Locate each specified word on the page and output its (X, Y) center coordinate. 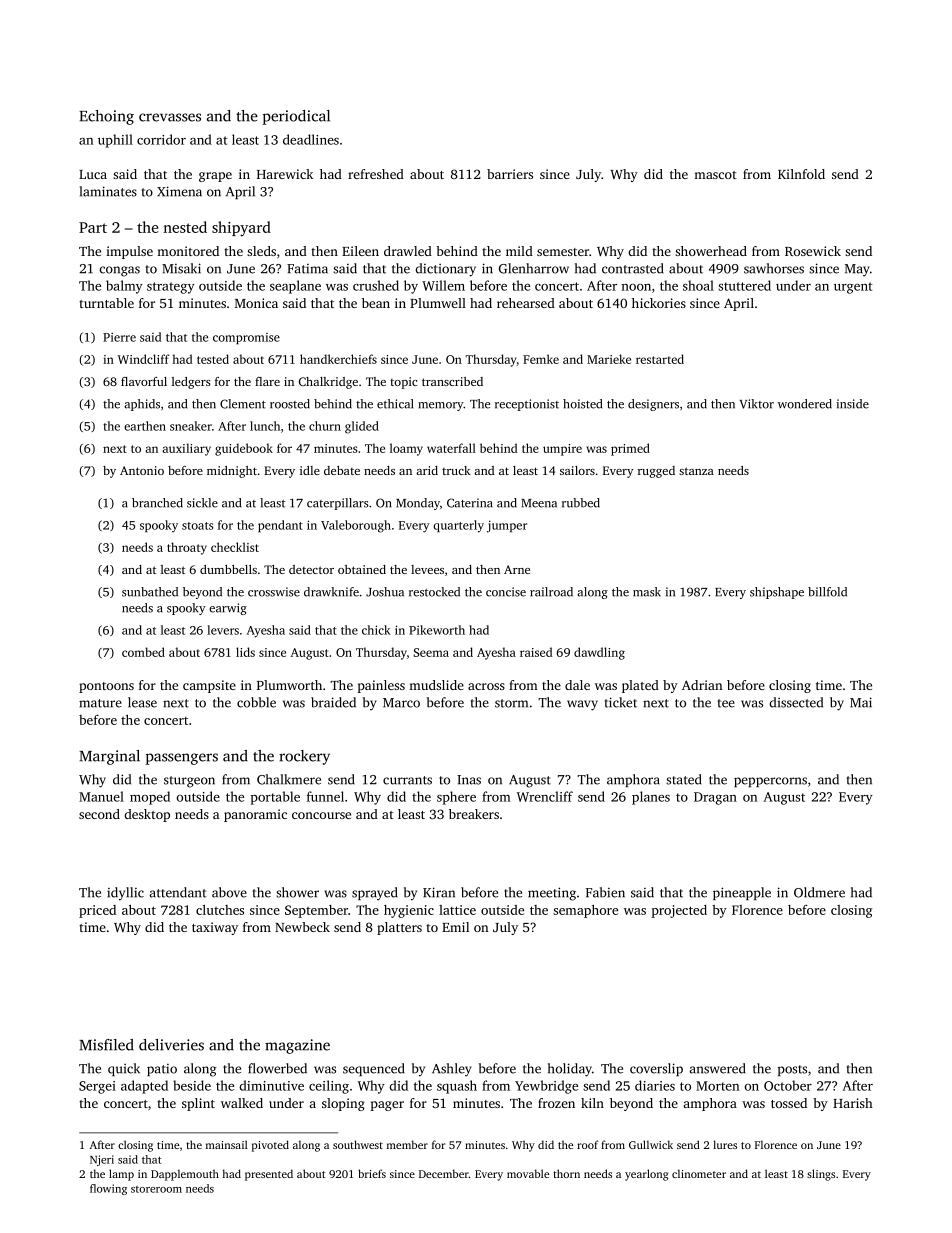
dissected (796, 702)
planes (651, 798)
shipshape (777, 593)
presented (269, 1175)
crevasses (170, 117)
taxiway (215, 928)
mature (100, 703)
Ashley (452, 1070)
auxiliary (186, 449)
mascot (715, 175)
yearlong (646, 1175)
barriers (510, 174)
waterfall (451, 448)
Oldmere (819, 892)
